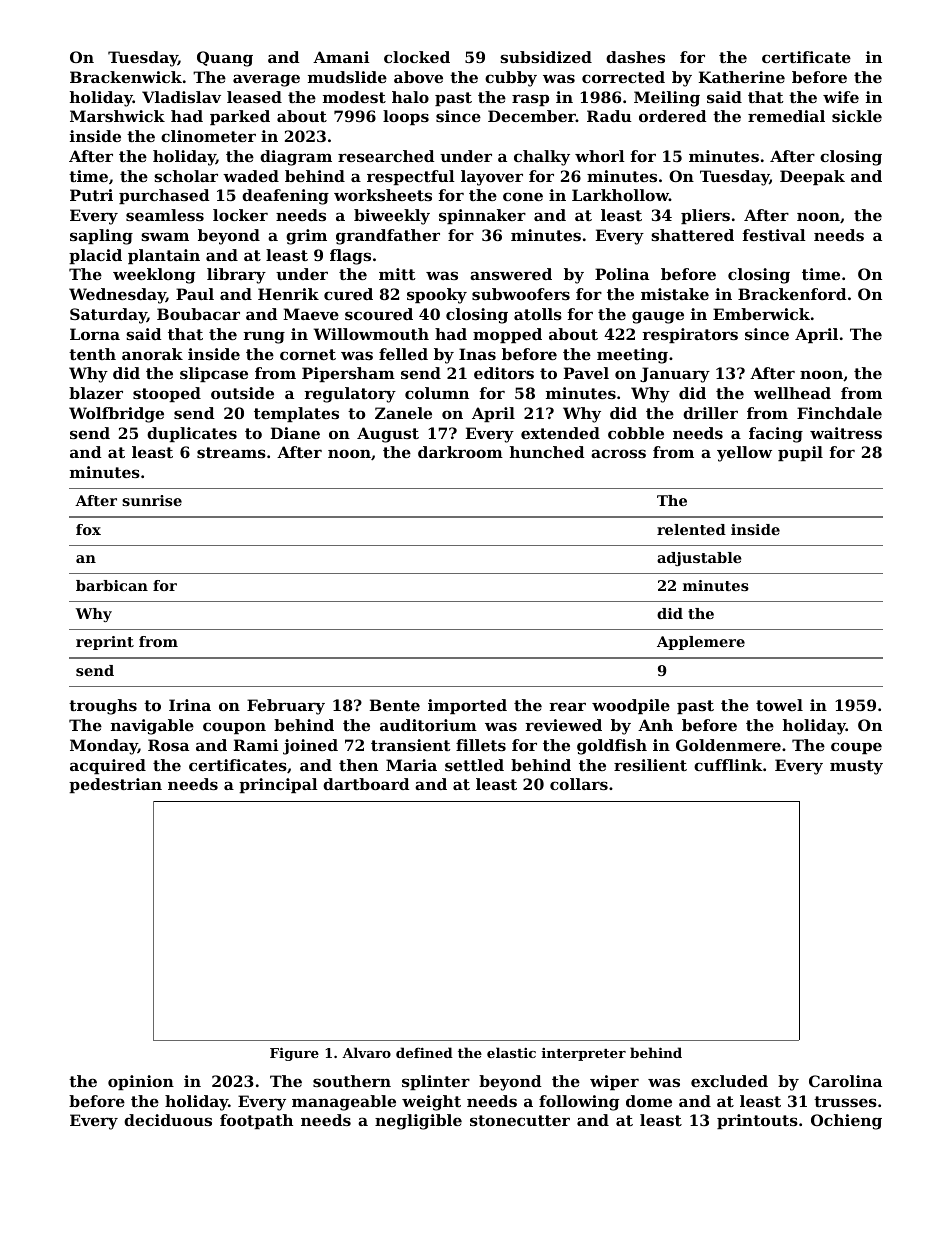  What do you see at coordinates (181, 97) in the screenshot?
I see `Vladislav` at bounding box center [181, 97].
